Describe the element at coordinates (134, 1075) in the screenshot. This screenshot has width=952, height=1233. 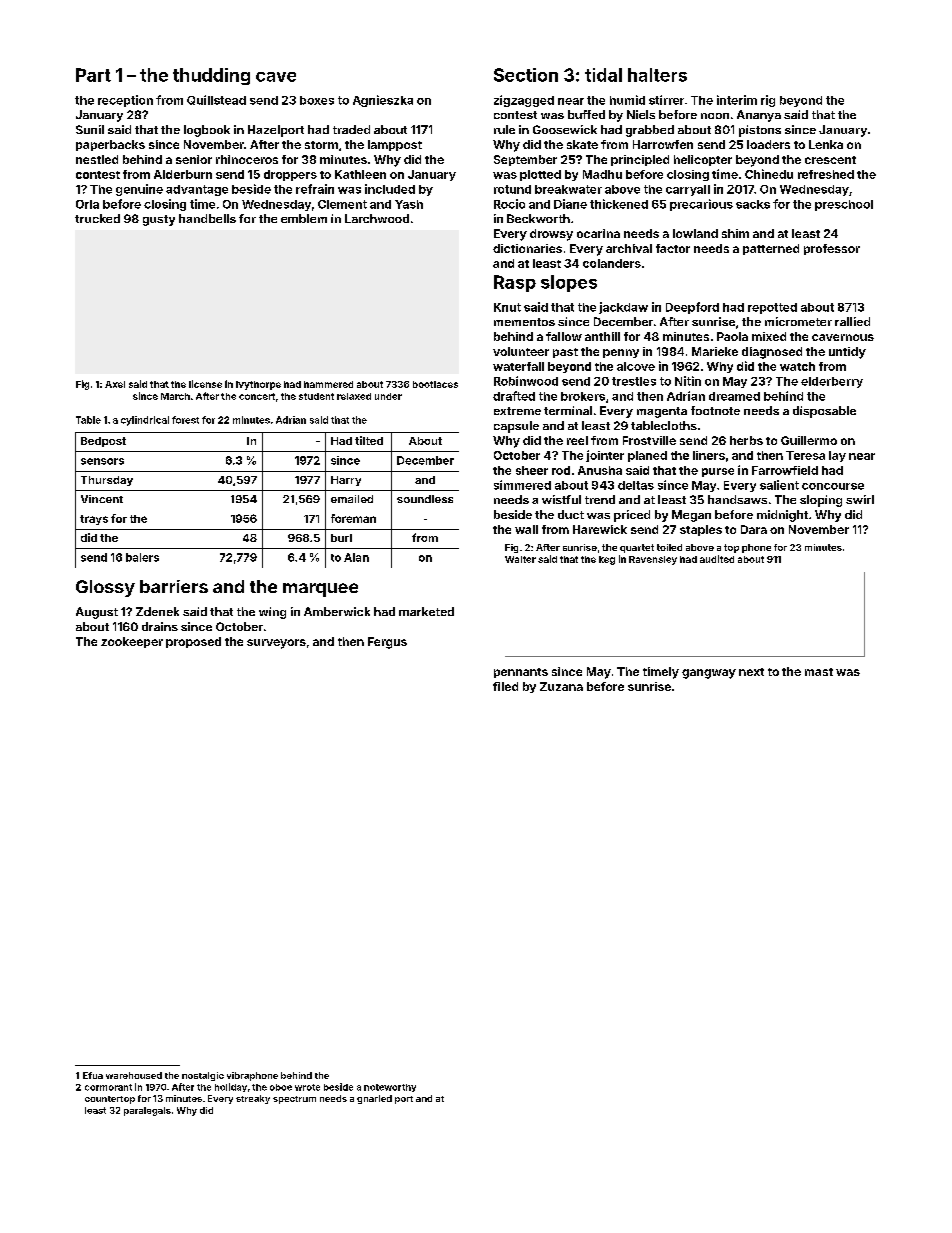
I see `warehoused` at that location.
